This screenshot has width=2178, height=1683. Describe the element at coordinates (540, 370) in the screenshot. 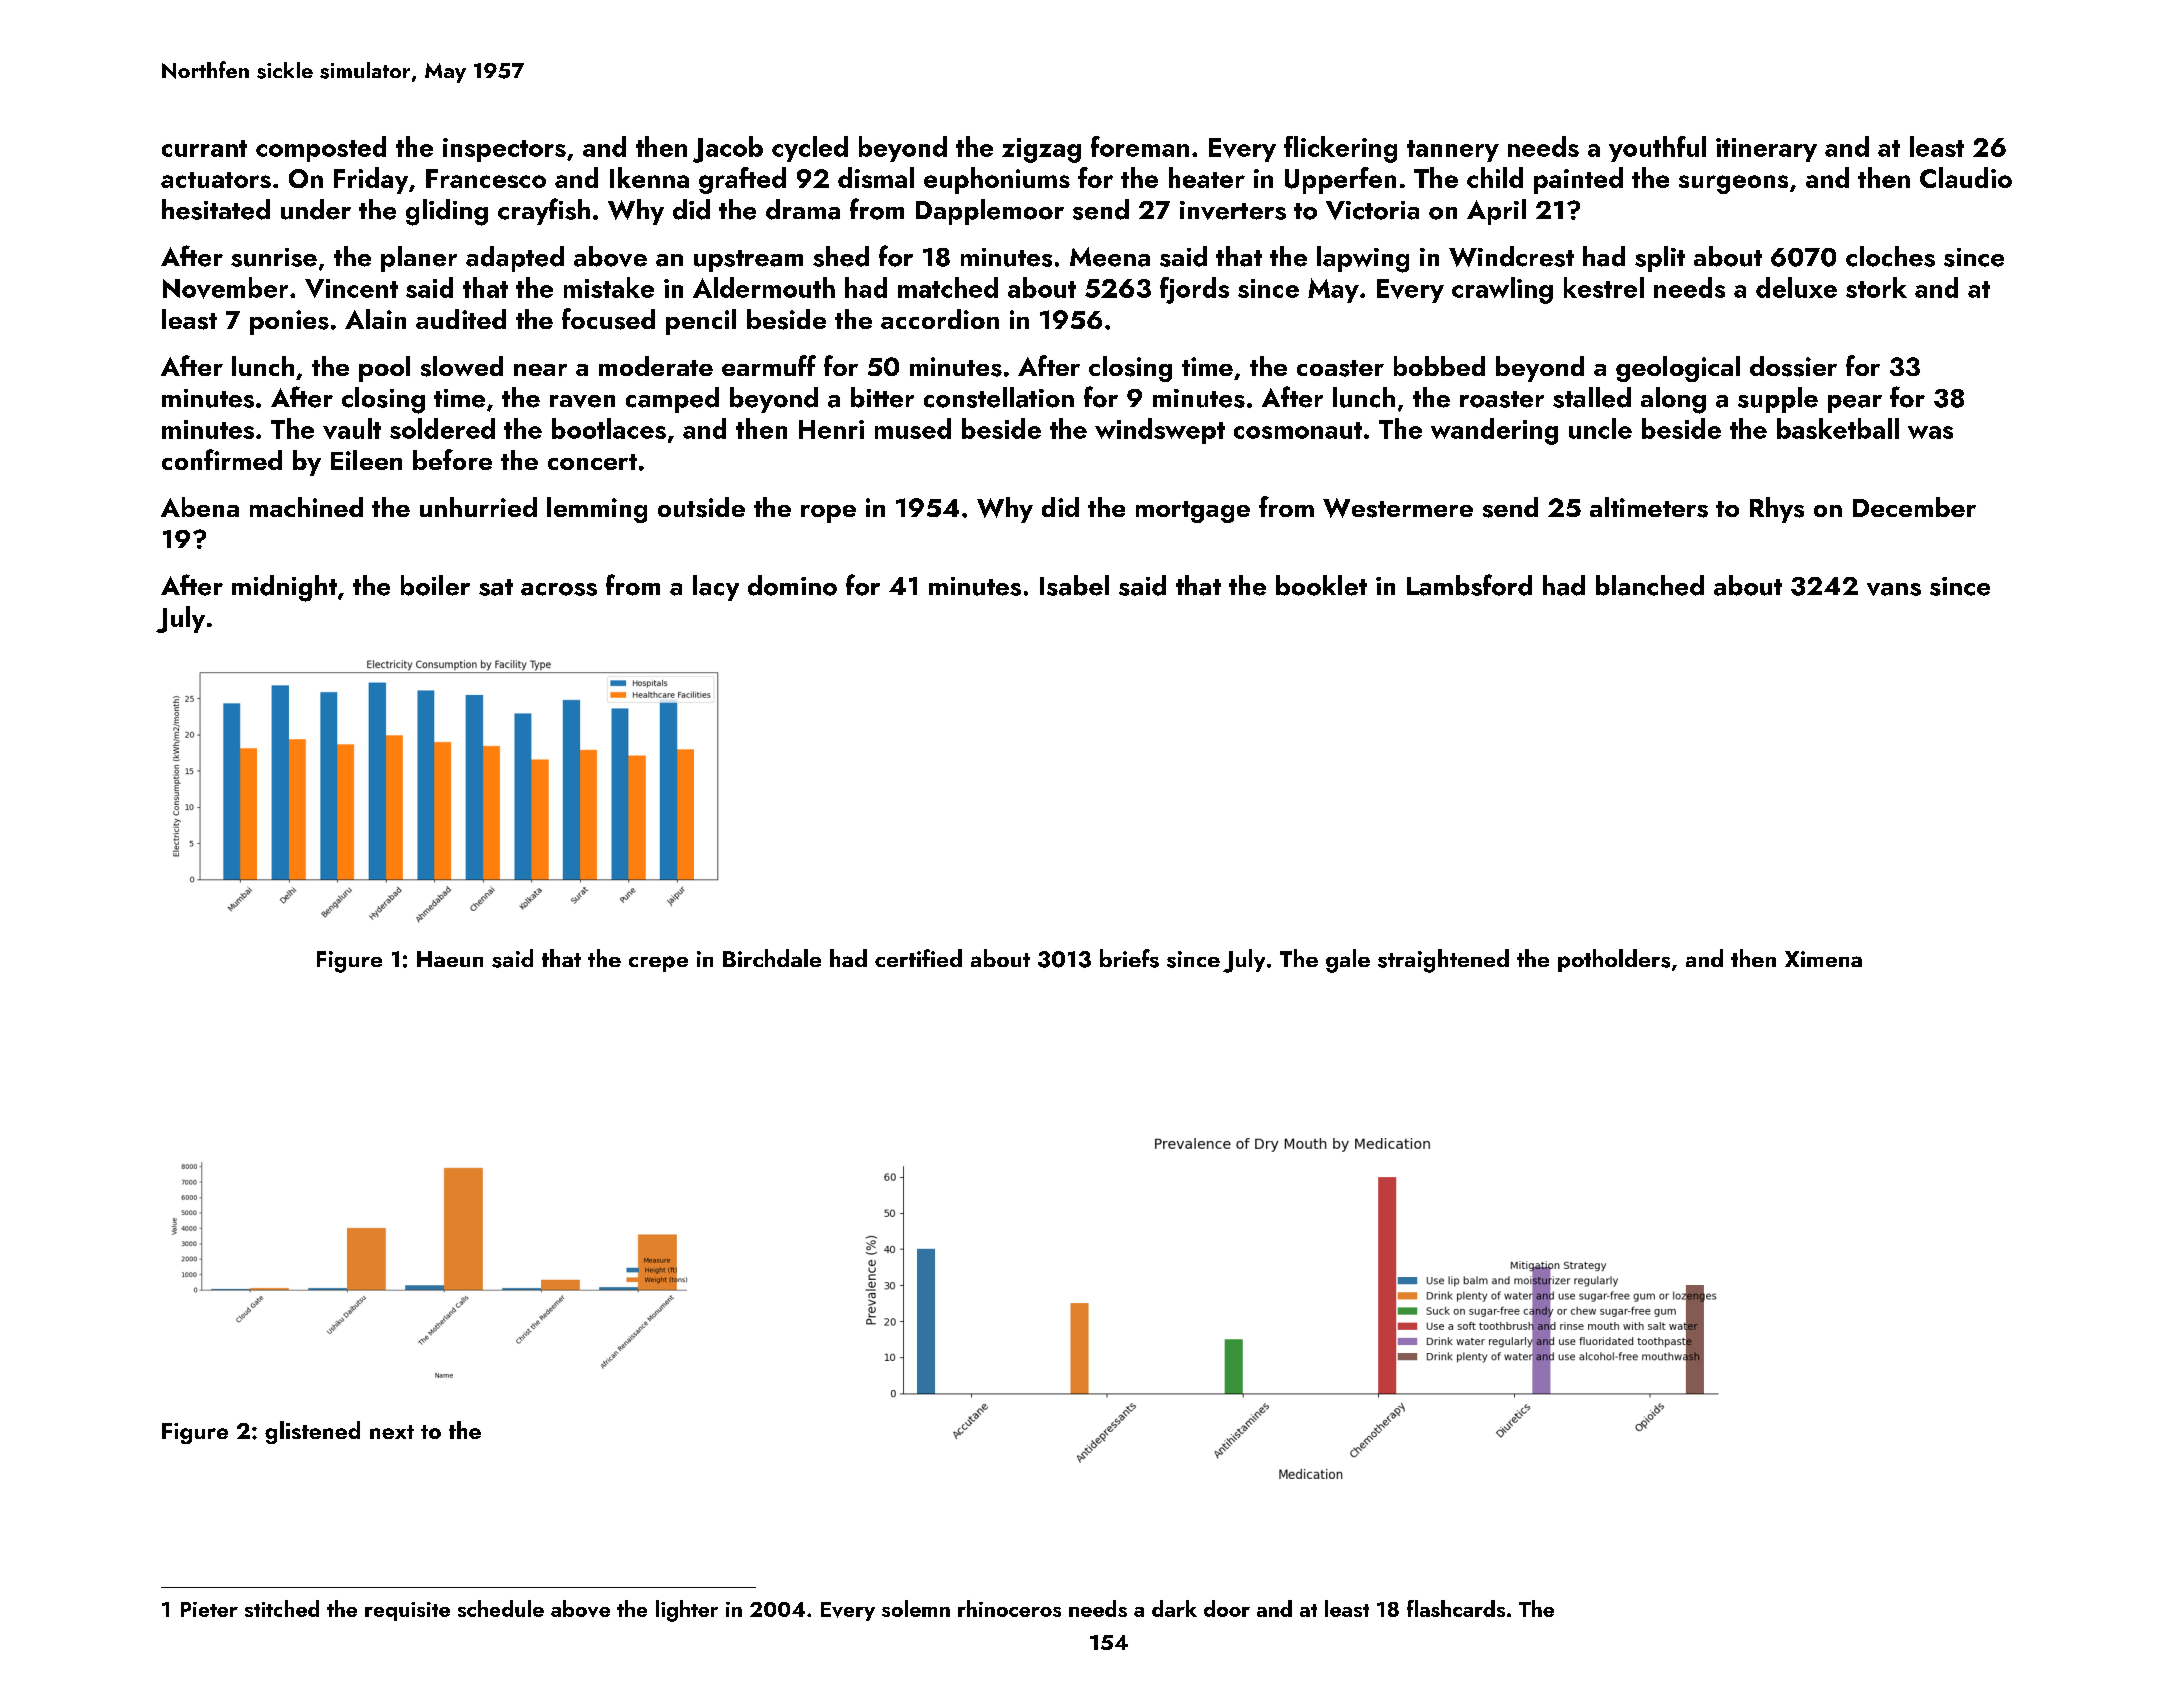

I see `near` at that location.
